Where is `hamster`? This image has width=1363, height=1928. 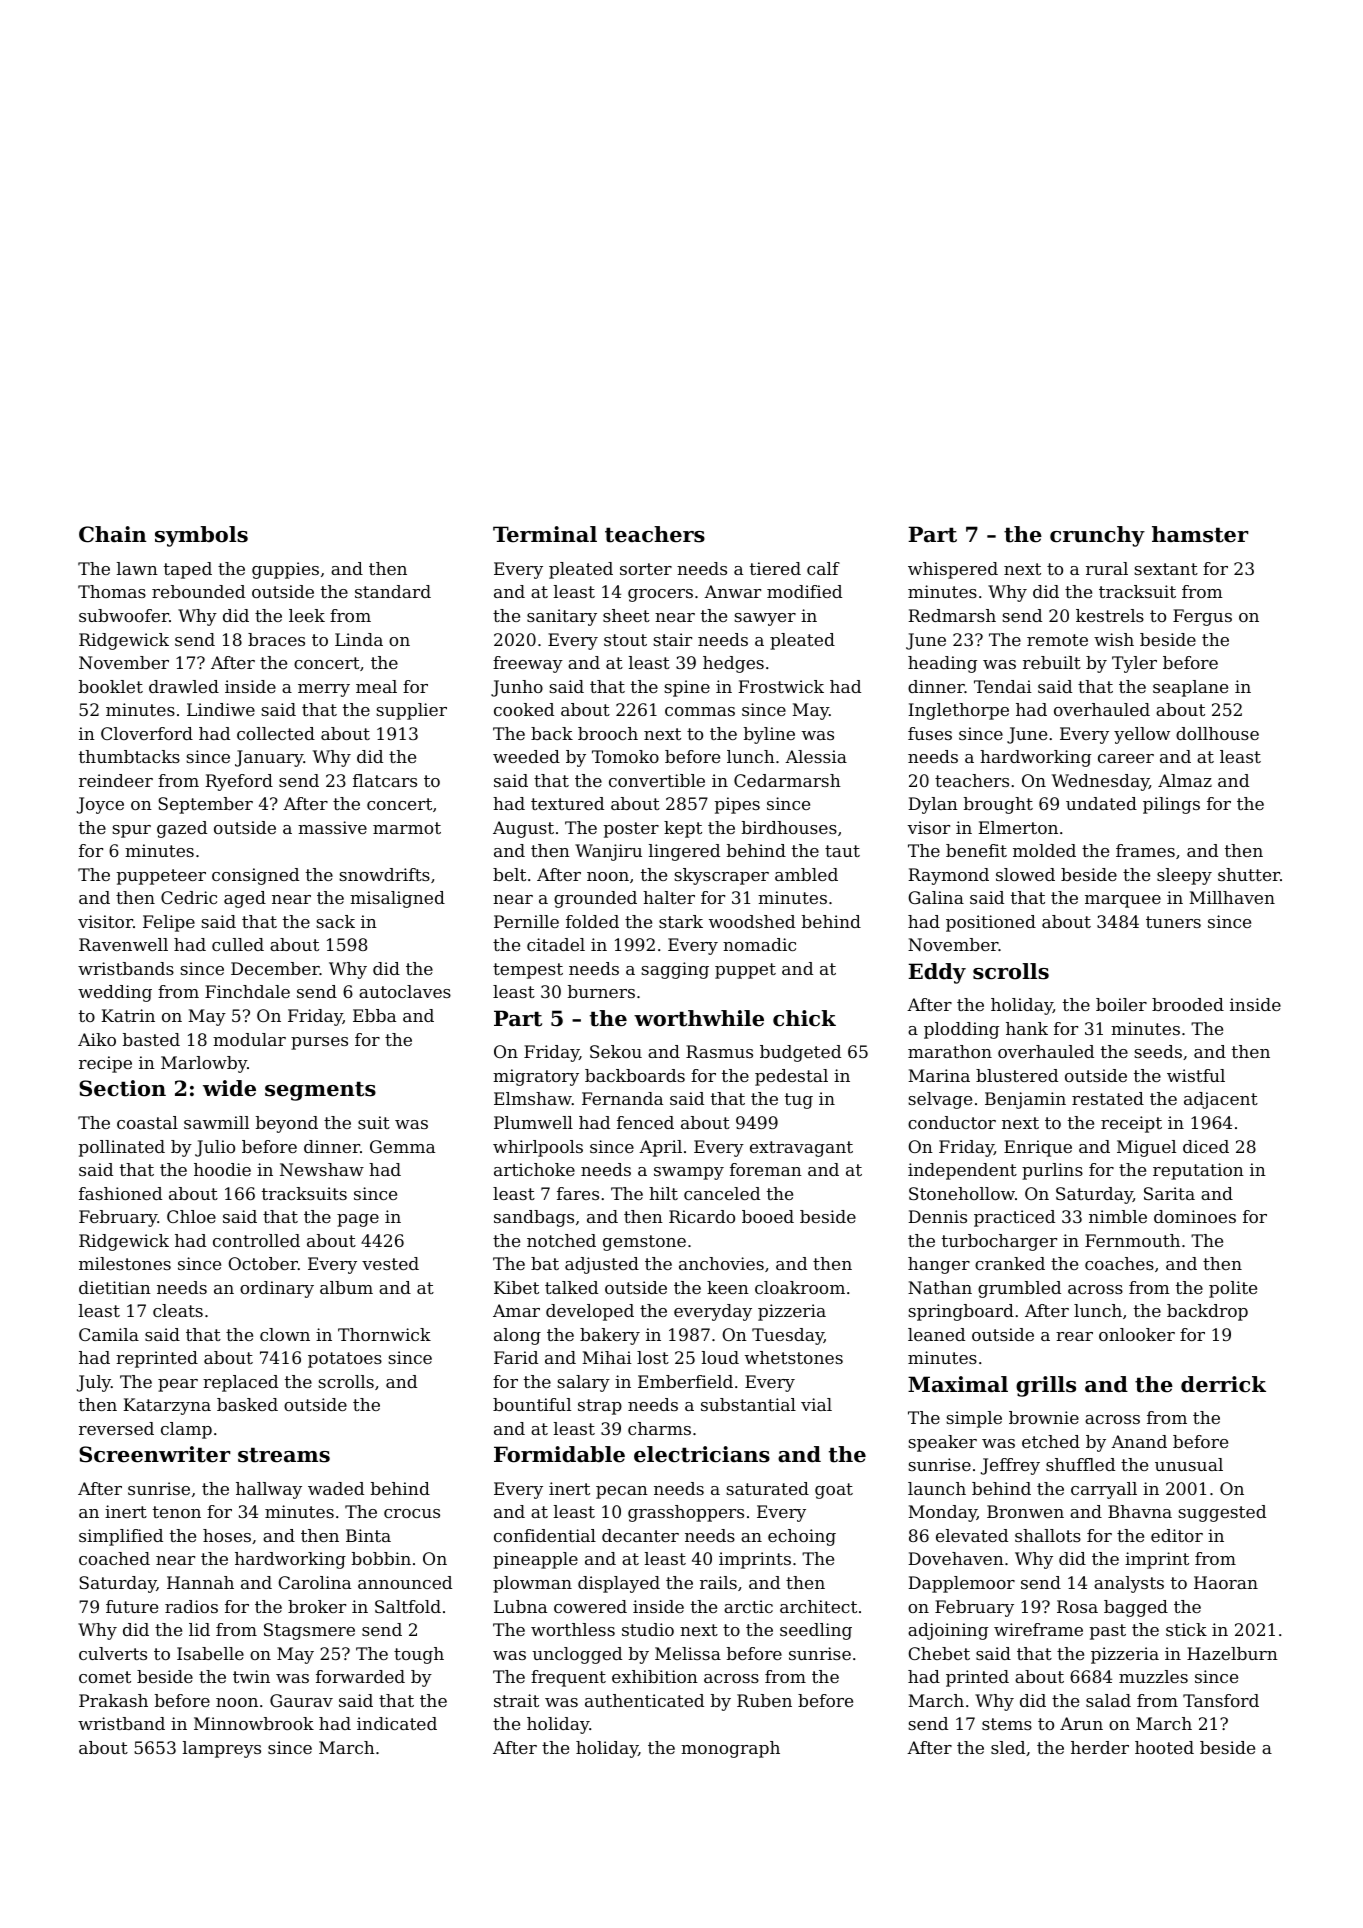
hamster is located at coordinates (1200, 534).
